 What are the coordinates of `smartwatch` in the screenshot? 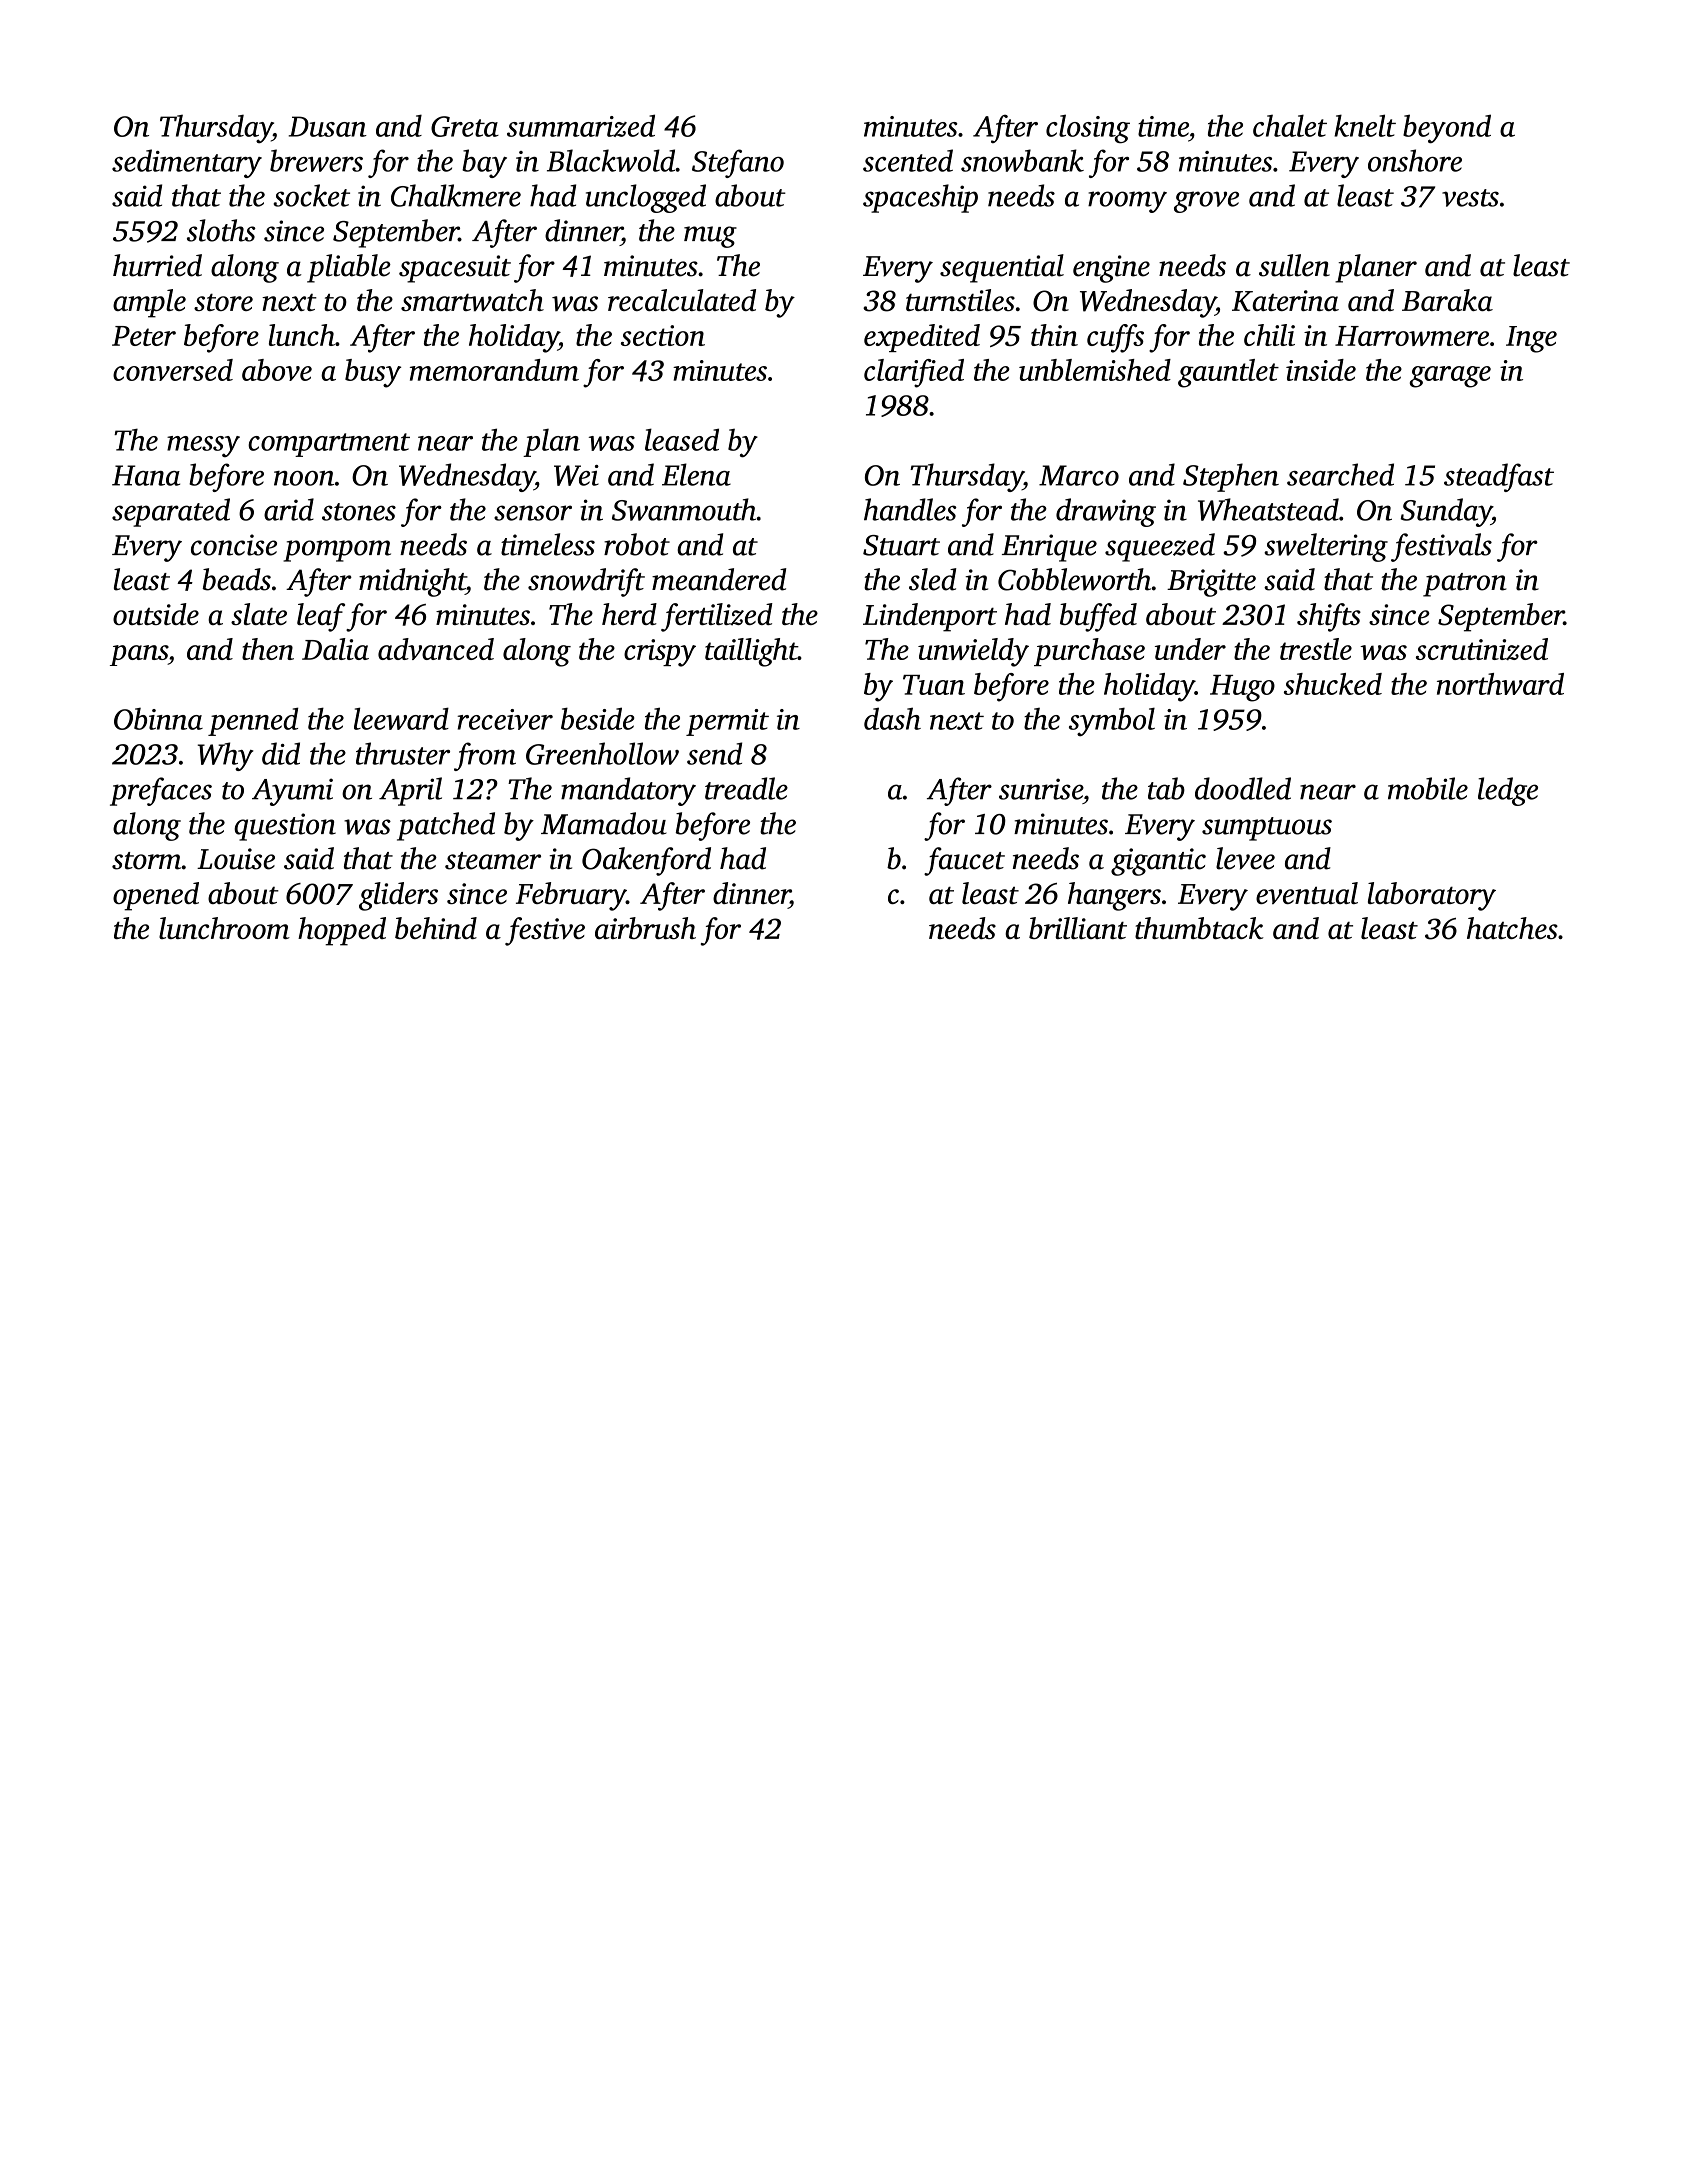 It's located at (472, 300).
